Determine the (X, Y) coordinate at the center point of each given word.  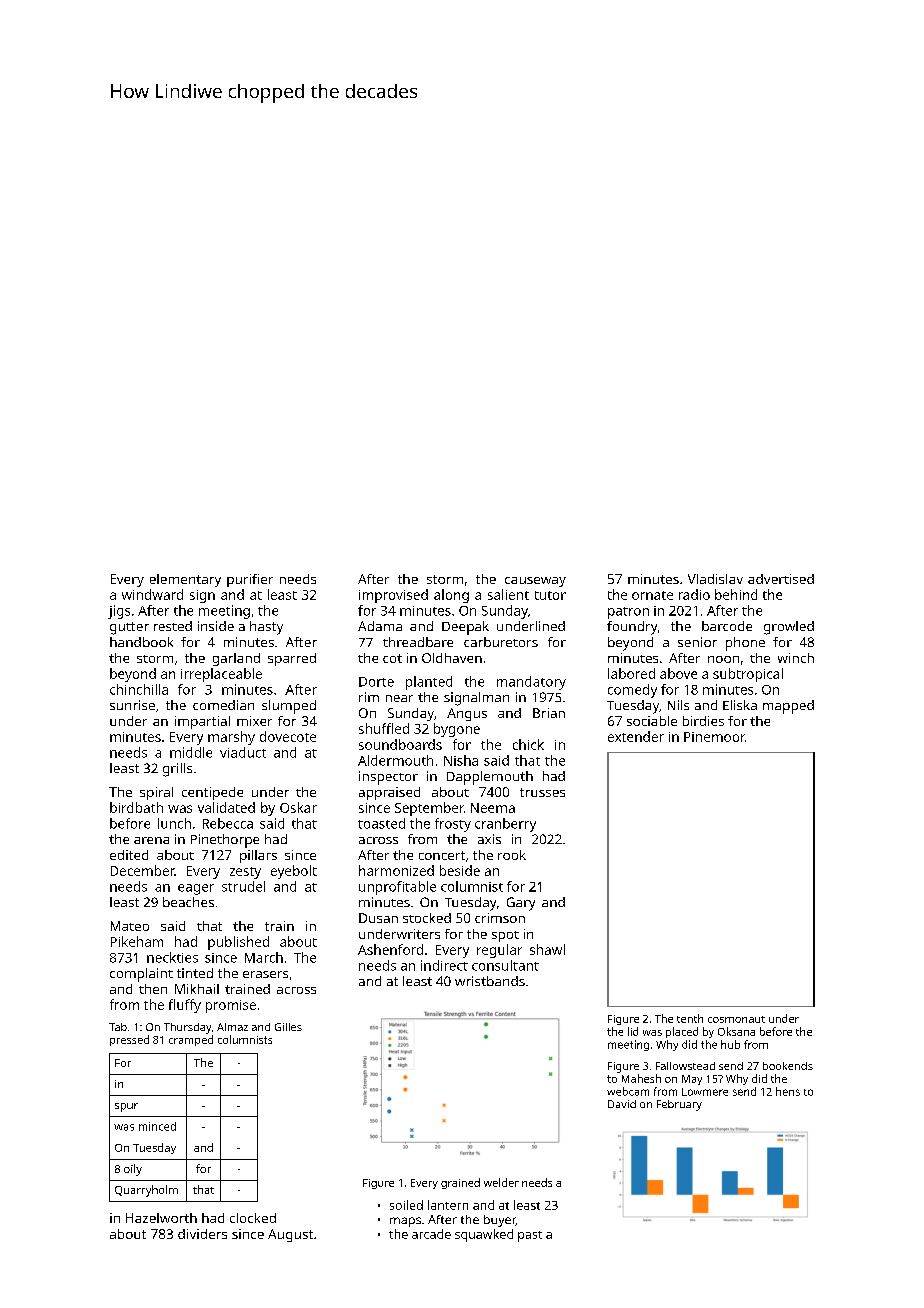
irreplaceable (221, 675)
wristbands (490, 981)
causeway (535, 582)
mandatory (531, 683)
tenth (690, 1018)
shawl (547, 949)
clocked (253, 1218)
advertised (781, 579)
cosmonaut (736, 1019)
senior (697, 642)
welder (501, 1182)
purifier (250, 580)
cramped (191, 1040)
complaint (141, 975)
